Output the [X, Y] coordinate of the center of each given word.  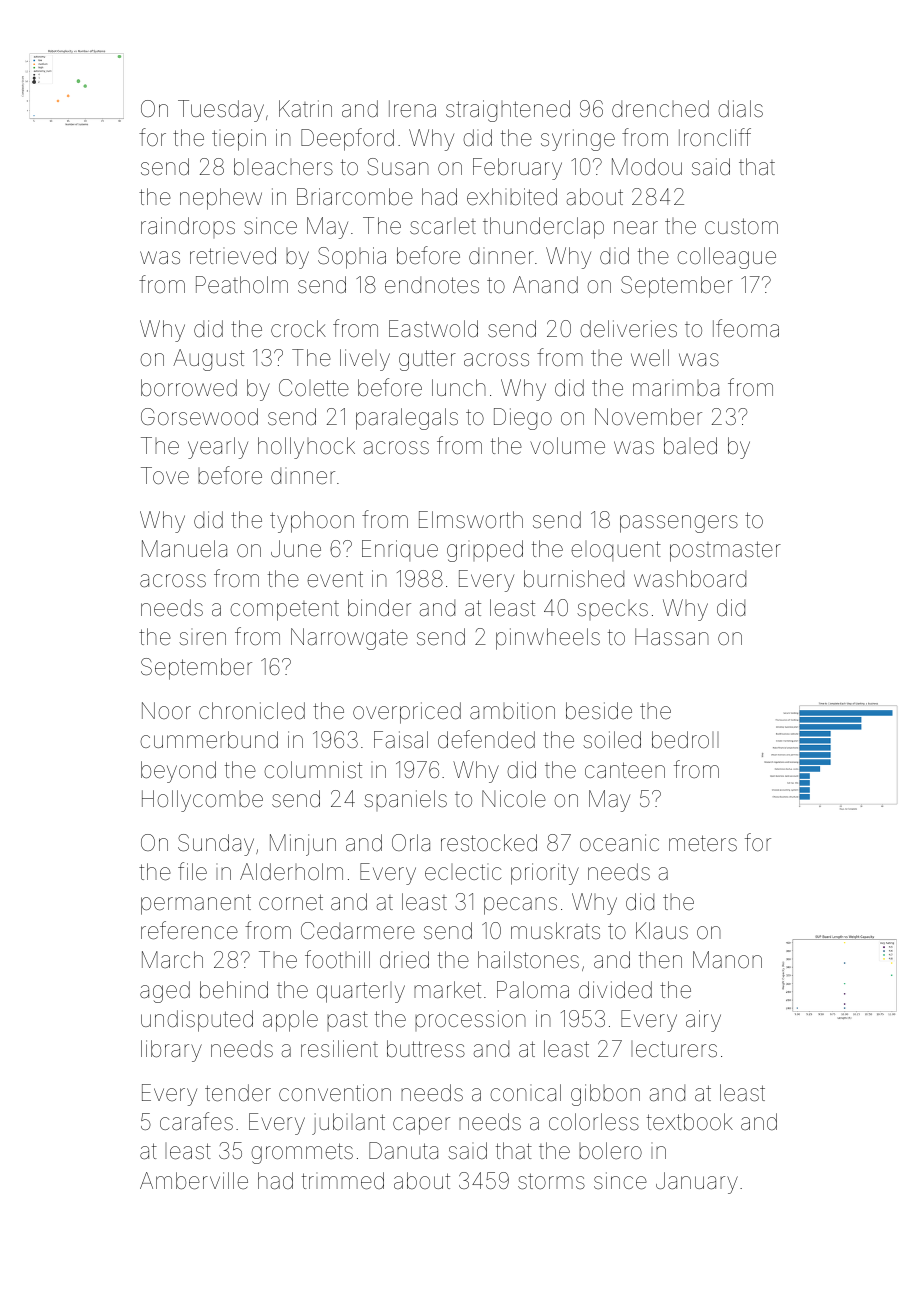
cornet [291, 902]
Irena [412, 109]
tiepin [239, 140]
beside [599, 711]
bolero [610, 1151]
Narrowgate [349, 639]
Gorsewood [199, 417]
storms [551, 1181]
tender [238, 1093]
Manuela [184, 549]
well [650, 357]
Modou [647, 166]
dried [404, 960]
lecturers [674, 1049]
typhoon [312, 522]
